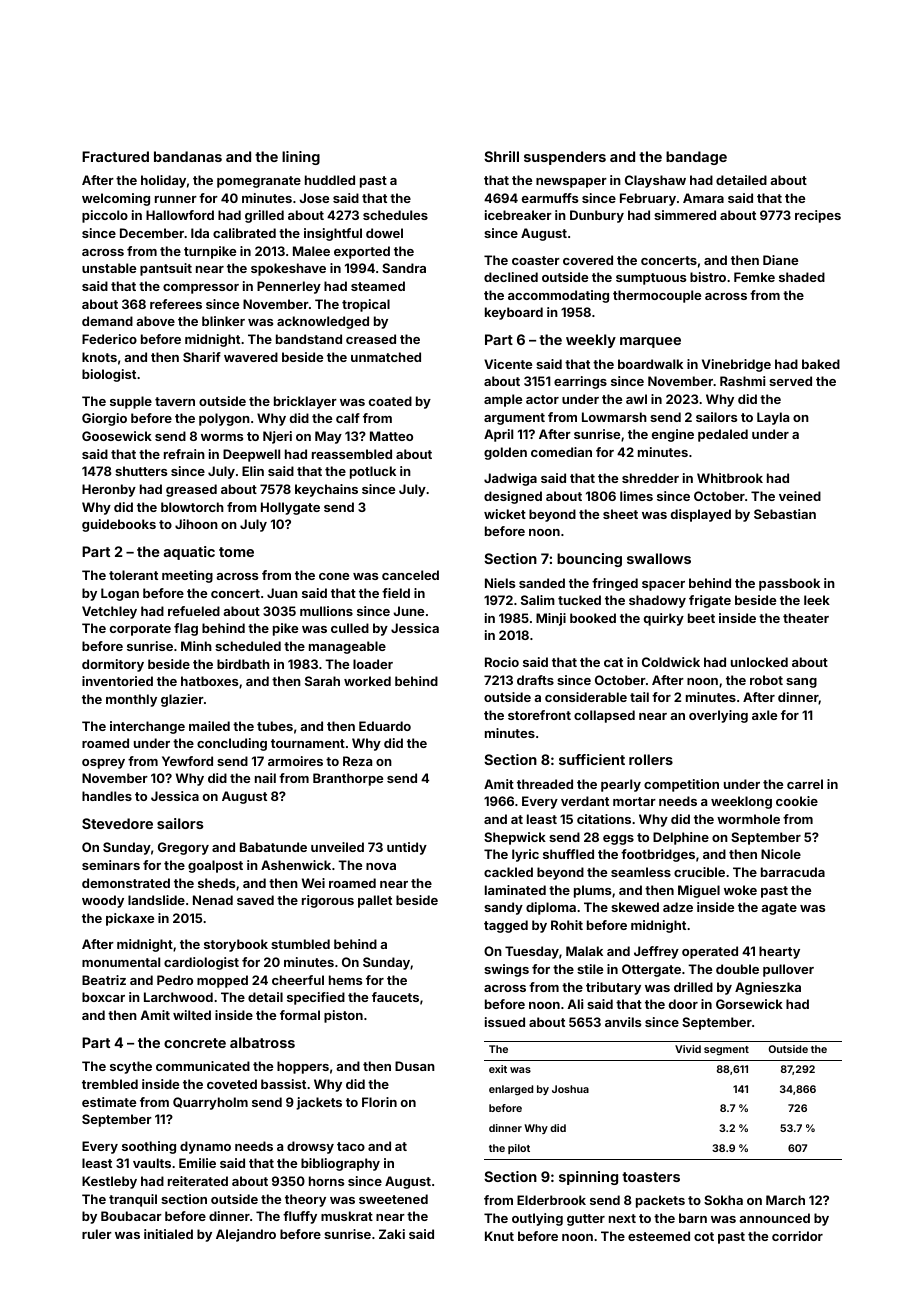 The image size is (924, 1314). I want to click on wicket, so click(505, 514).
